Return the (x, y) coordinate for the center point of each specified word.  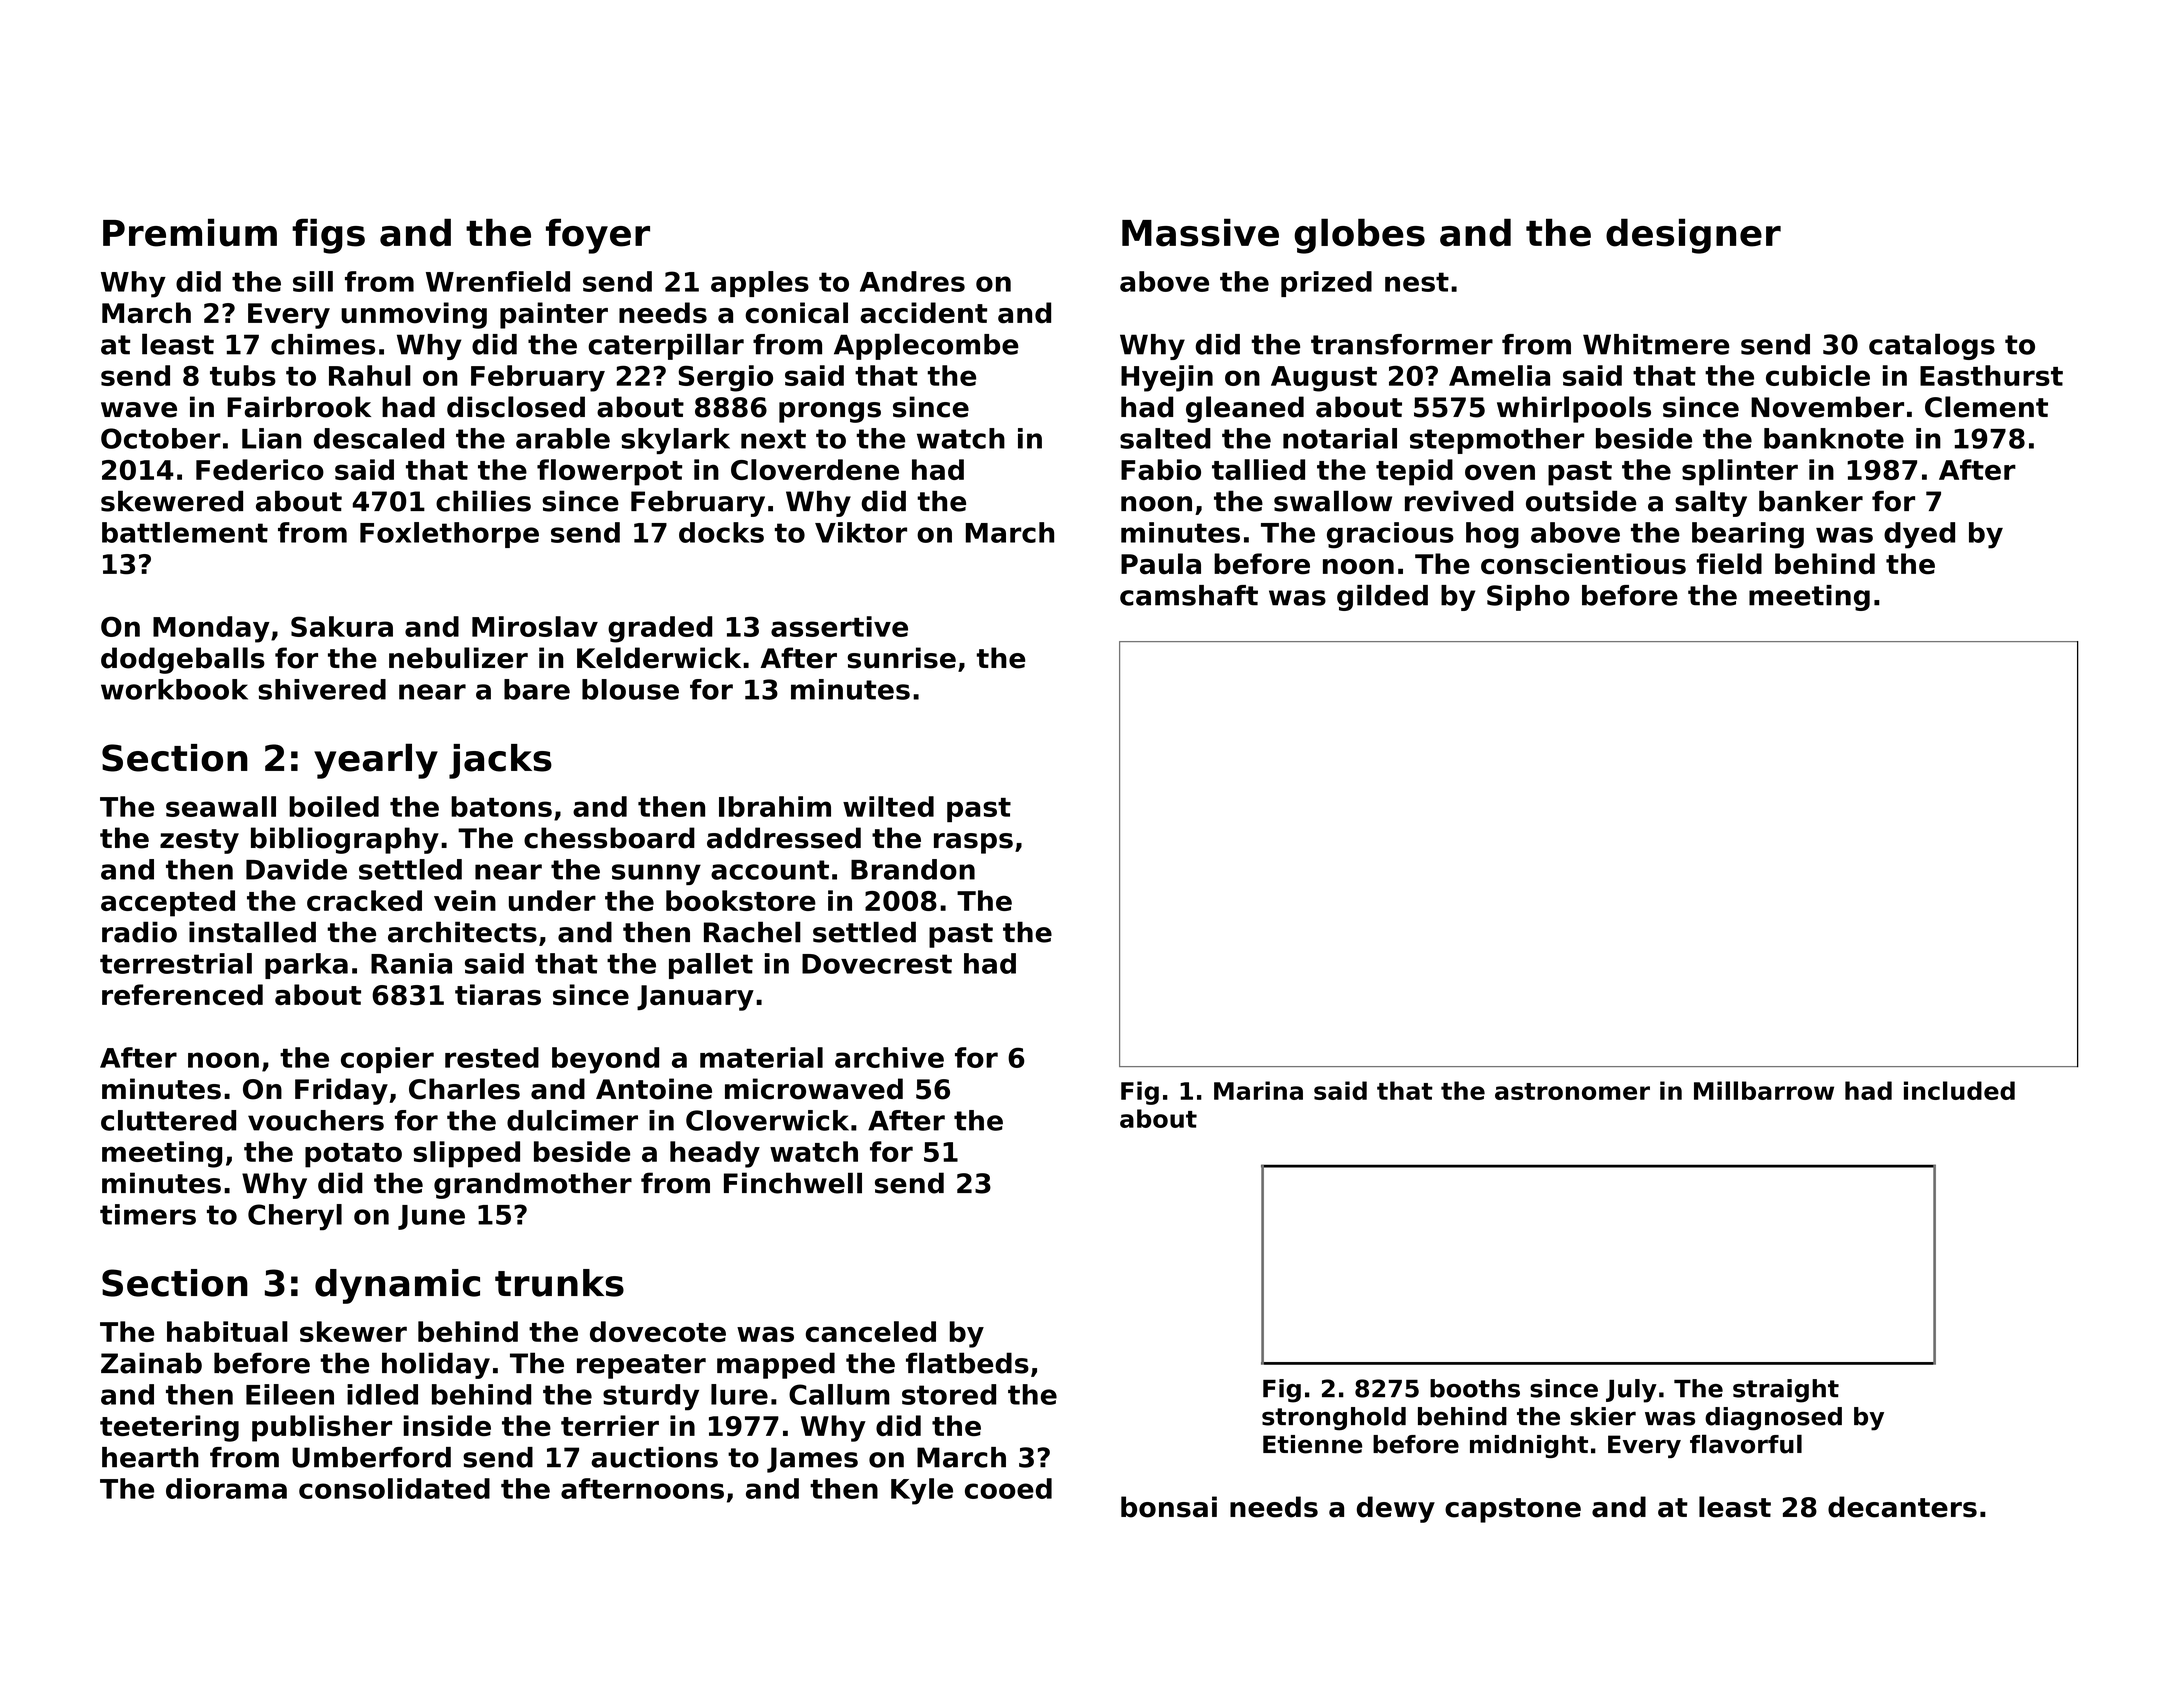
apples (760, 284)
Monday (211, 629)
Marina (1258, 1090)
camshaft (1189, 595)
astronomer (1572, 1091)
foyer (598, 236)
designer (1693, 236)
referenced (182, 995)
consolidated (394, 1488)
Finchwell (793, 1183)
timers (148, 1214)
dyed (1919, 535)
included (1959, 1090)
